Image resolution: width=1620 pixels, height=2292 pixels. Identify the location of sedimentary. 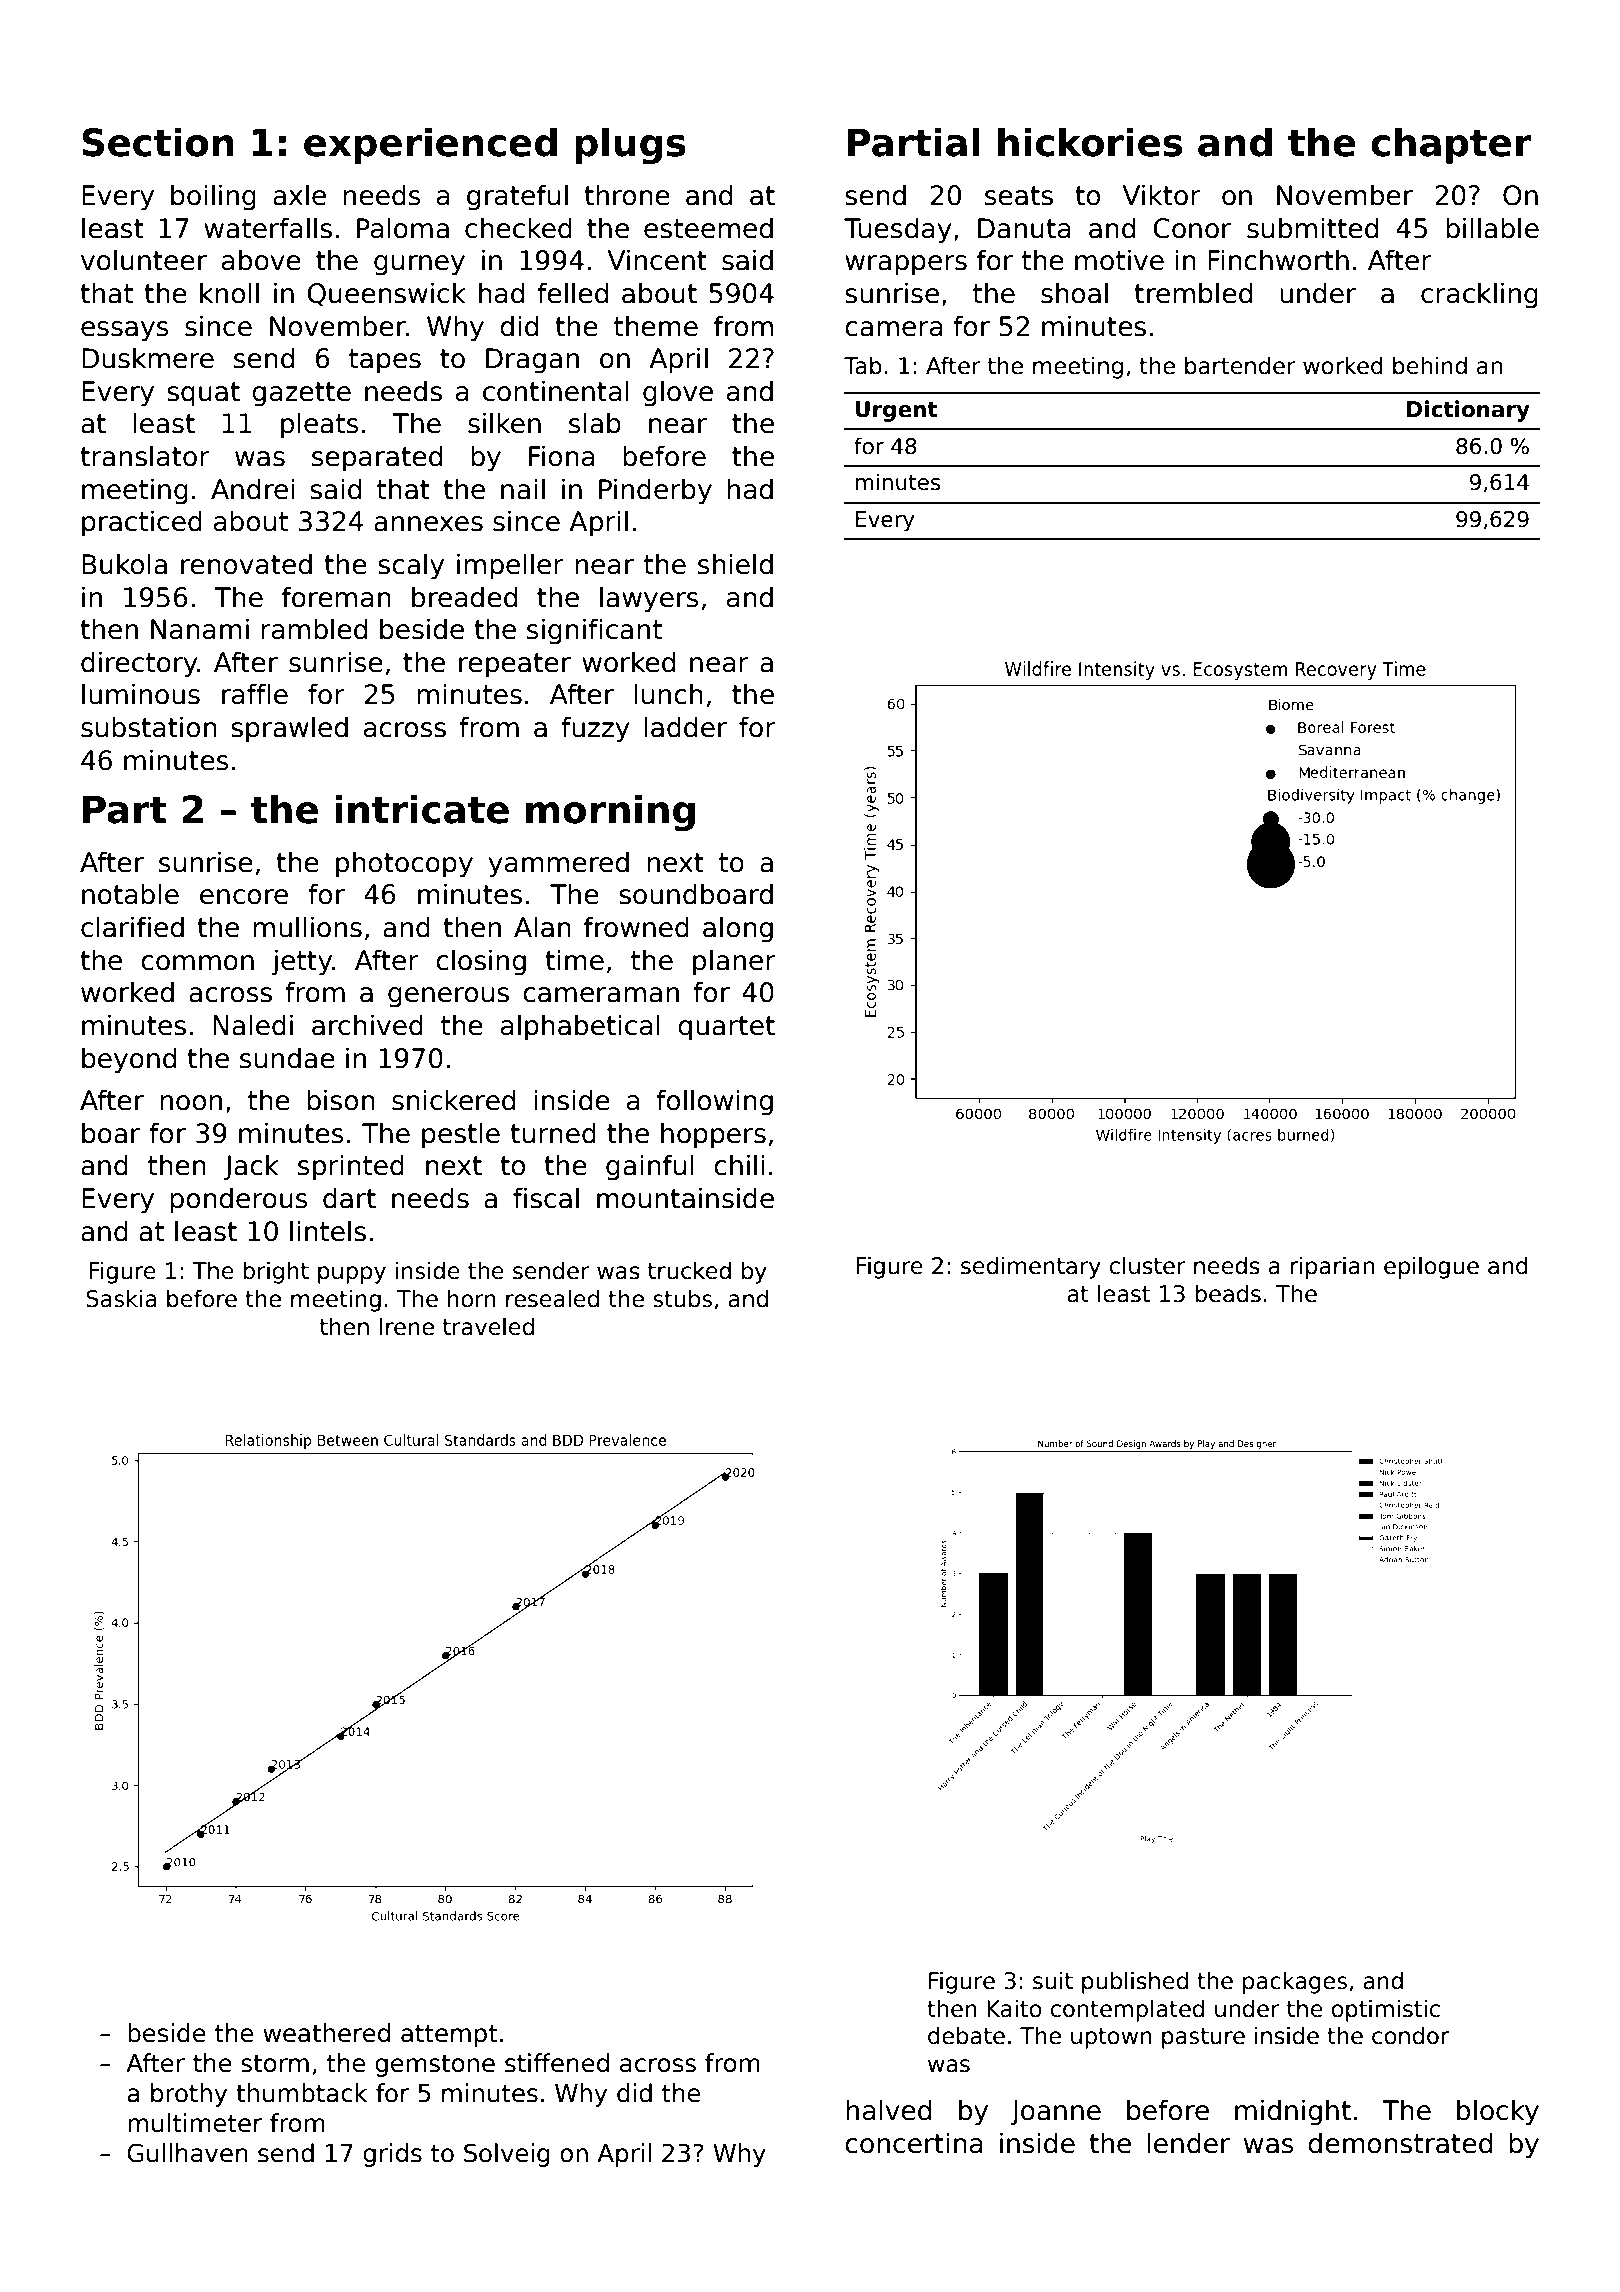
(1031, 1267).
